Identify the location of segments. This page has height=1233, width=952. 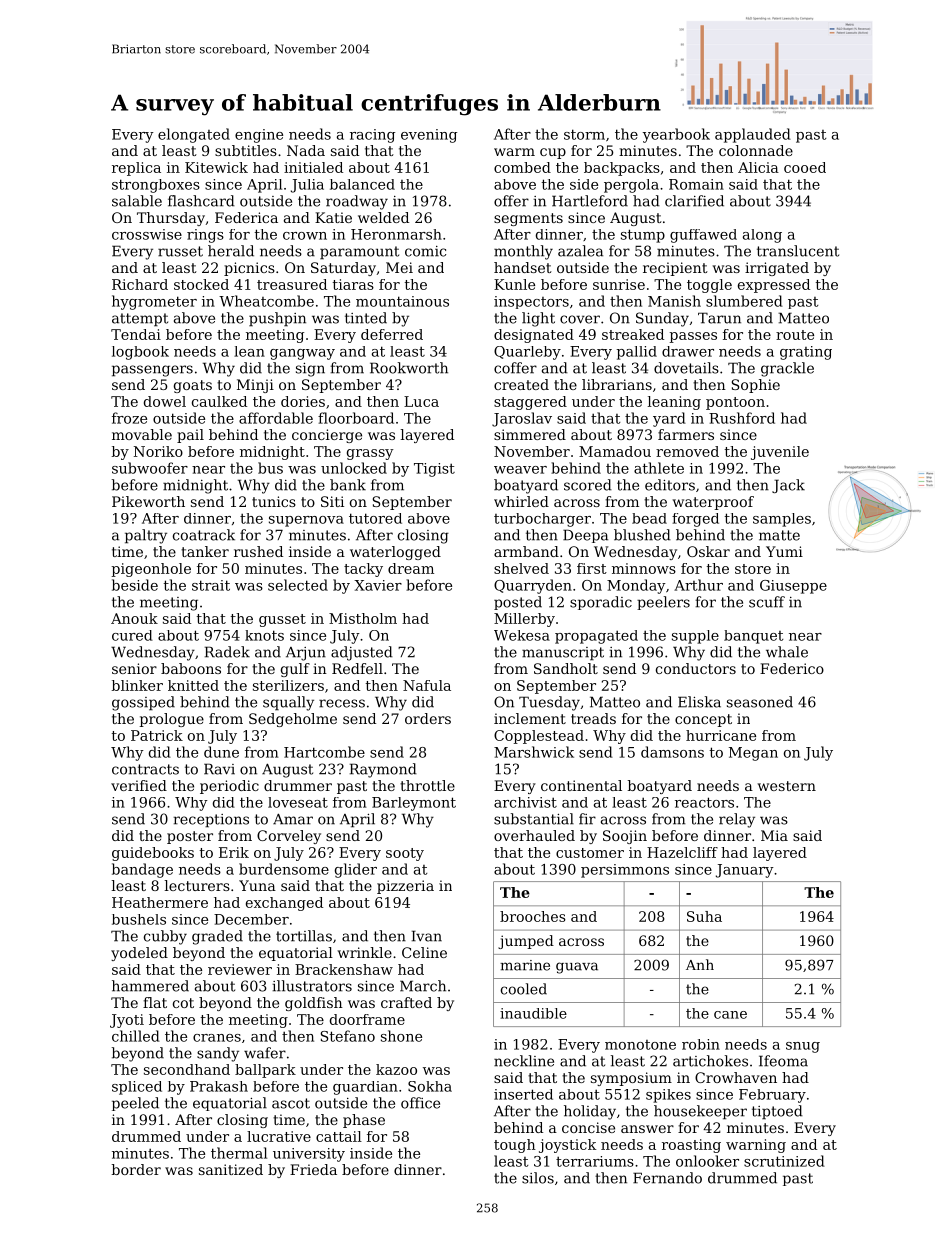
(528, 219).
